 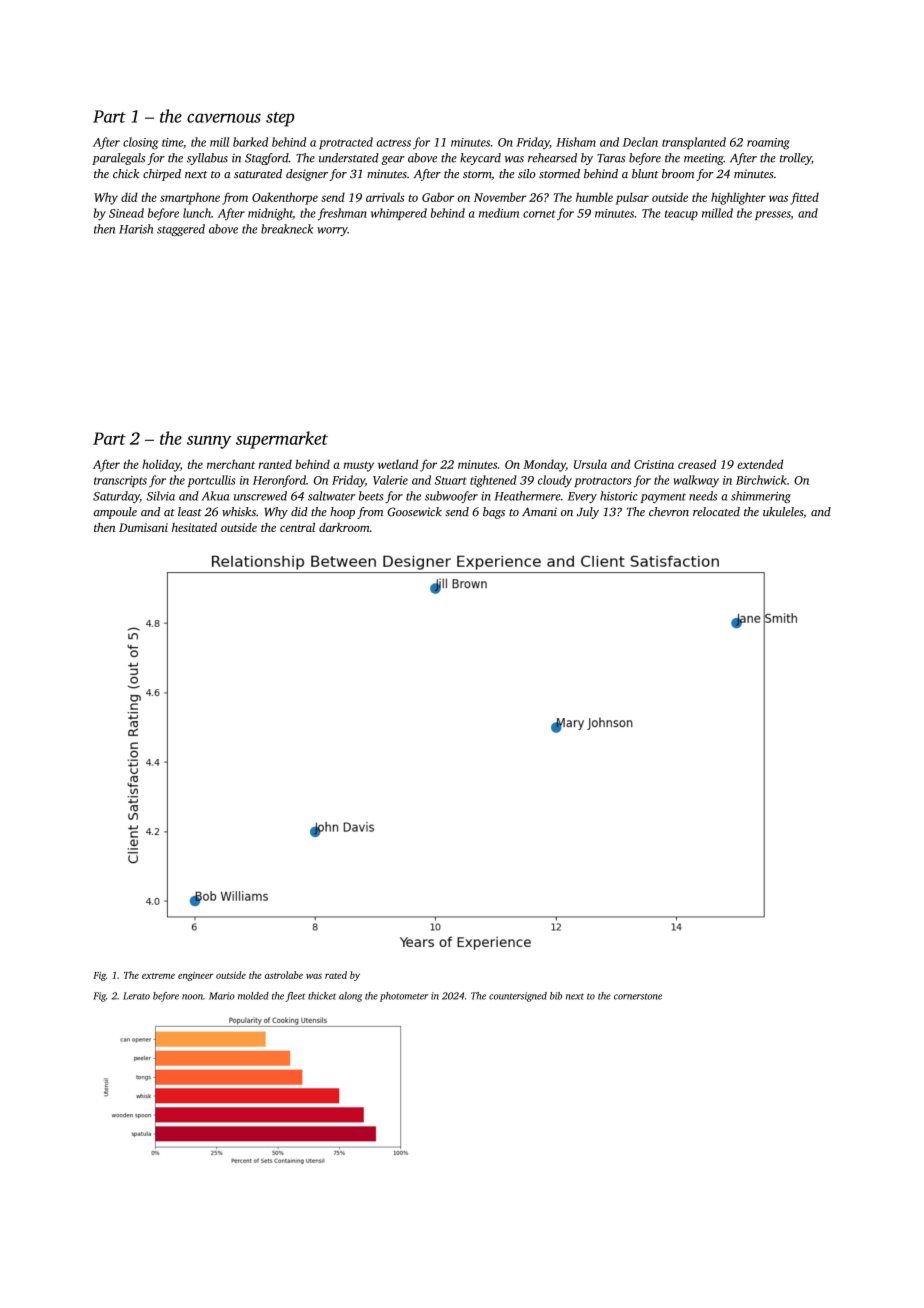 What do you see at coordinates (196, 976) in the screenshot?
I see `engineer` at bounding box center [196, 976].
